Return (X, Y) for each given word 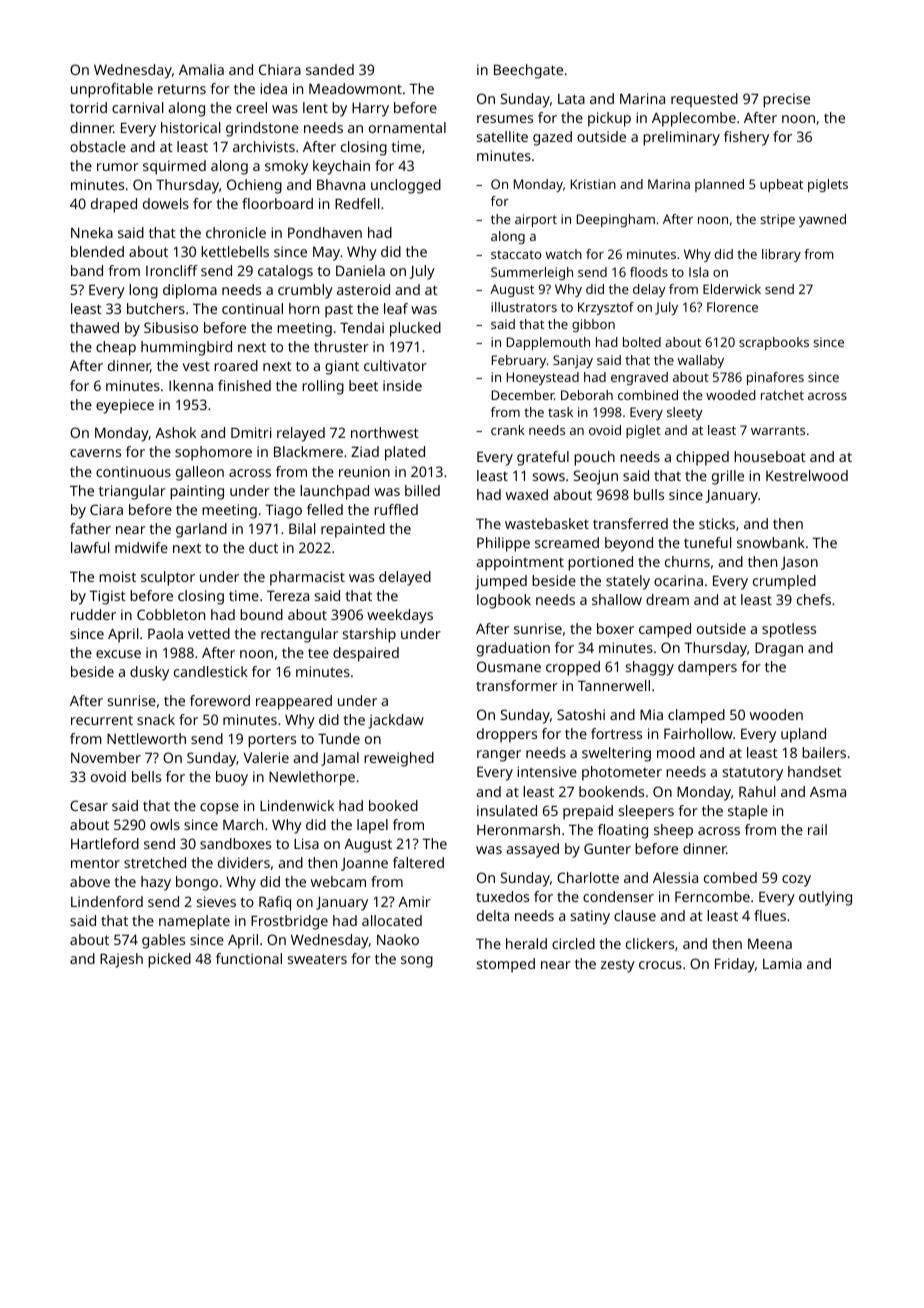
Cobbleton (171, 614)
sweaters (317, 959)
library (781, 255)
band (87, 270)
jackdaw (396, 721)
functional (249, 958)
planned (719, 185)
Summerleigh (532, 273)
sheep (673, 831)
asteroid (363, 289)
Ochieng (254, 186)
